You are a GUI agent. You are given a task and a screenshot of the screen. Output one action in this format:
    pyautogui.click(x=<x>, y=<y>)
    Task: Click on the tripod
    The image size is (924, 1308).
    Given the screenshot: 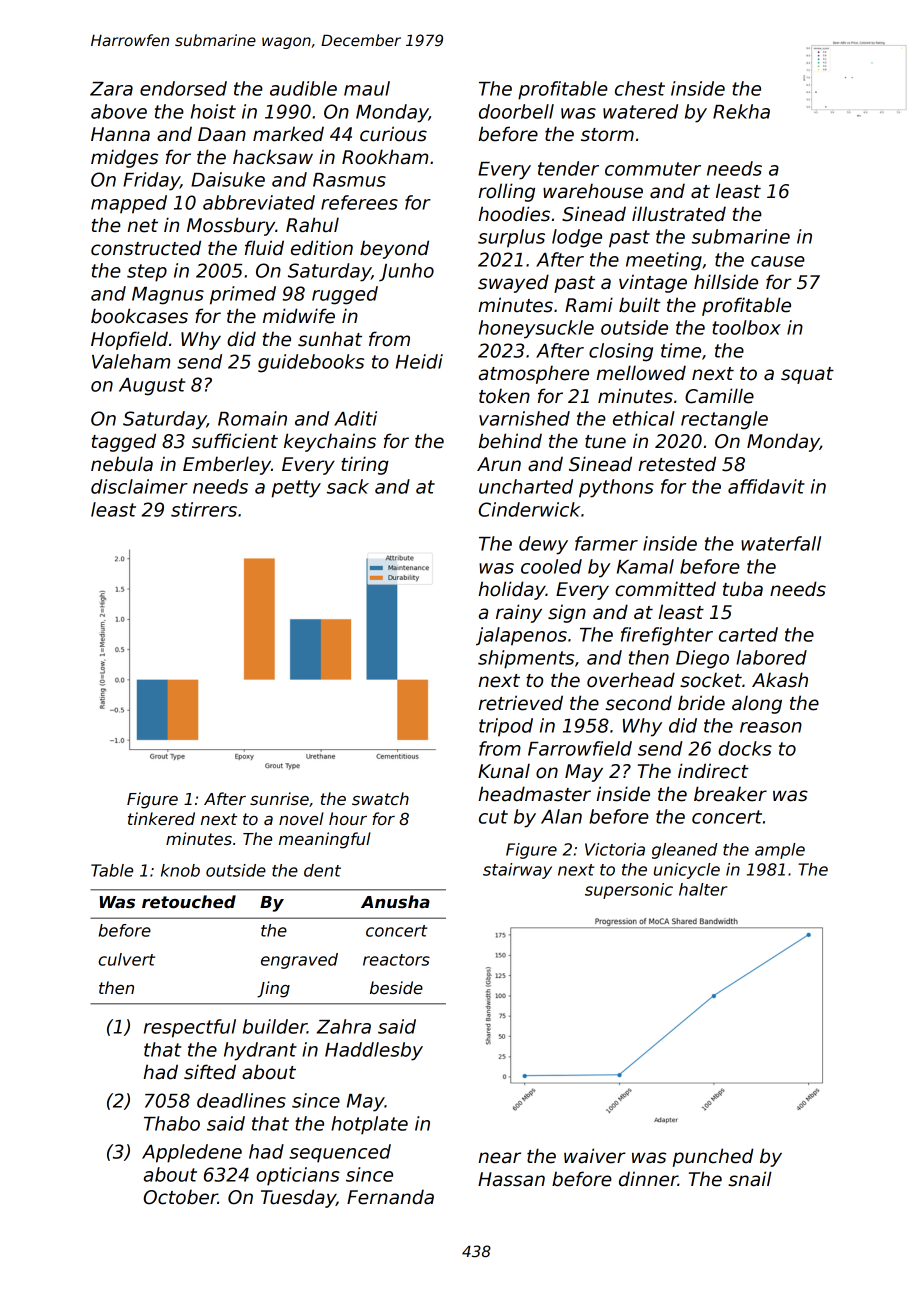 What is the action you would take?
    pyautogui.click(x=506, y=727)
